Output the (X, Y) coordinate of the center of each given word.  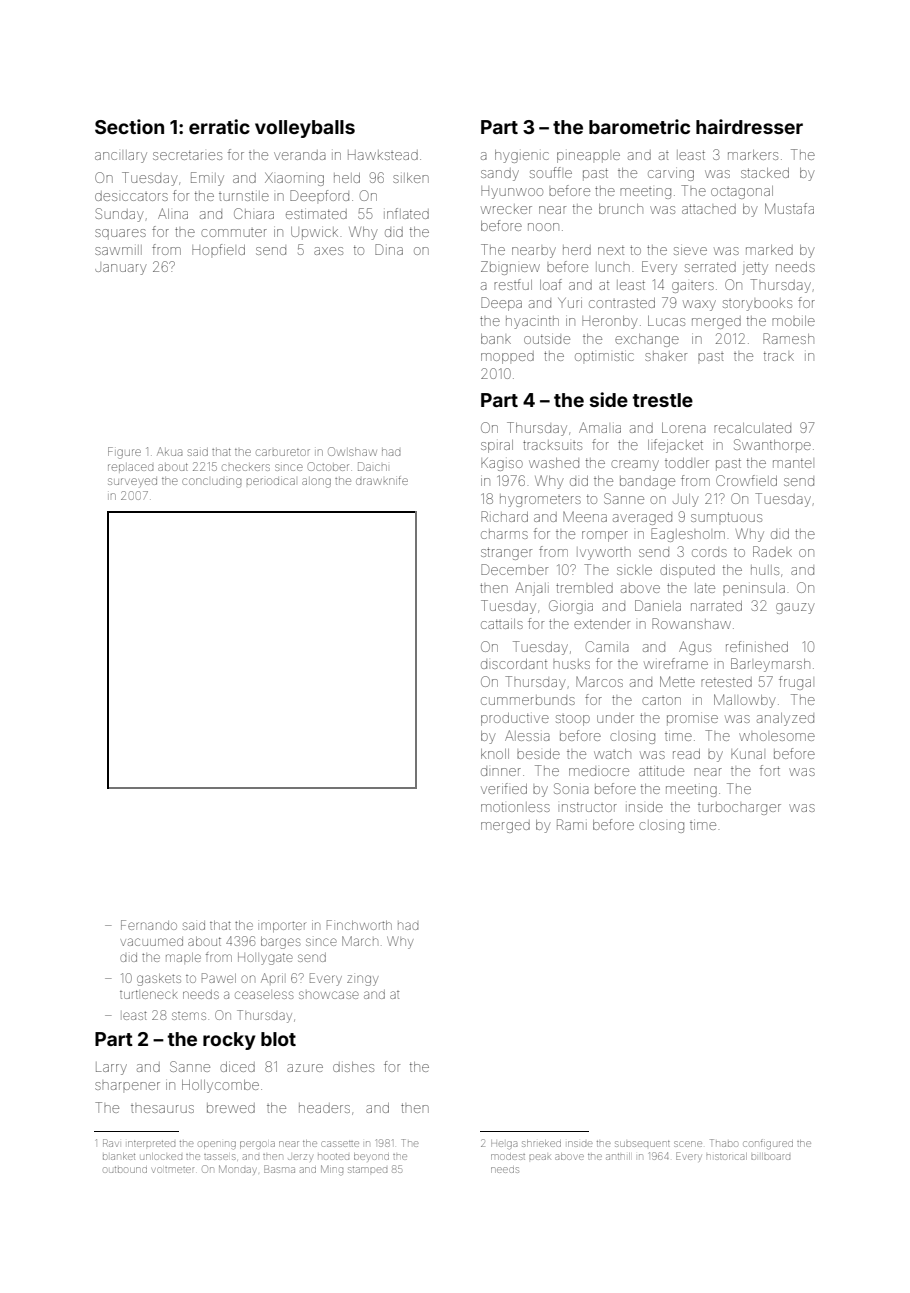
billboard (770, 1156)
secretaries (187, 155)
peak (539, 1157)
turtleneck (149, 994)
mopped (507, 357)
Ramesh (788, 338)
